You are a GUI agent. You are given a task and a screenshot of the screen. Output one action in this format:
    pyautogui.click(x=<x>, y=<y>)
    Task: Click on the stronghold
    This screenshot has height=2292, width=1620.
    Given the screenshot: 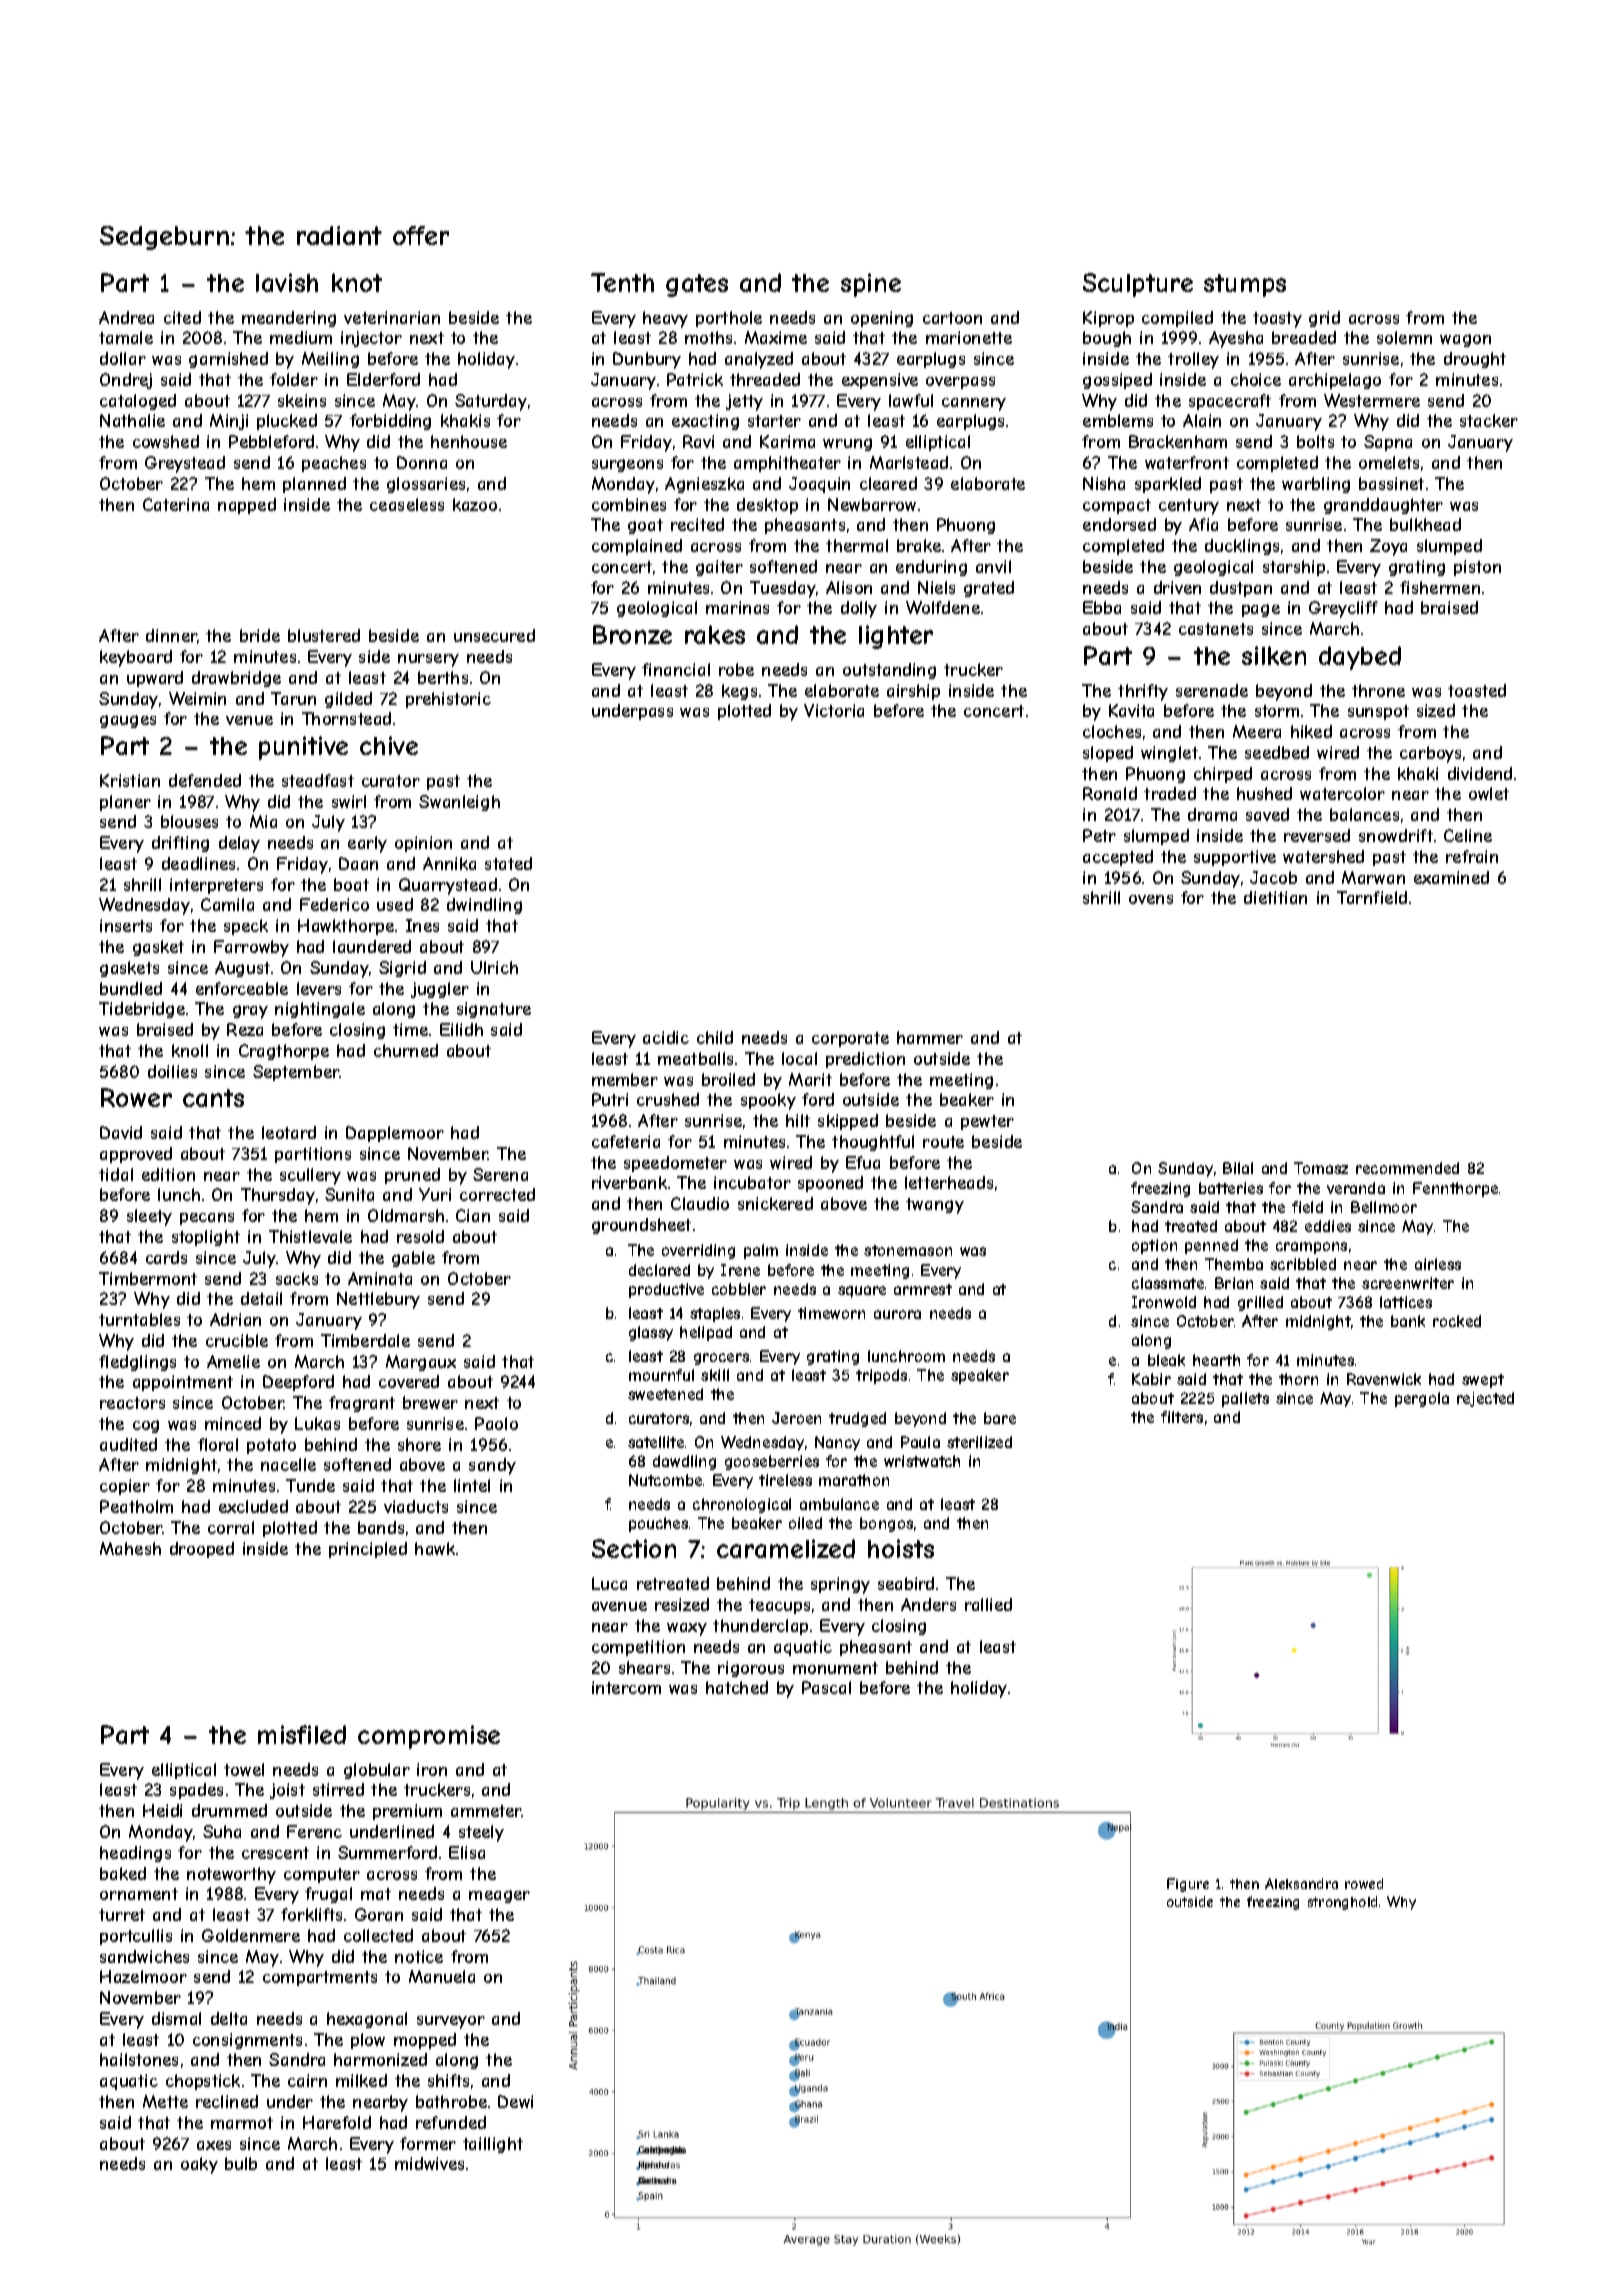 What is the action you would take?
    pyautogui.click(x=1342, y=1903)
